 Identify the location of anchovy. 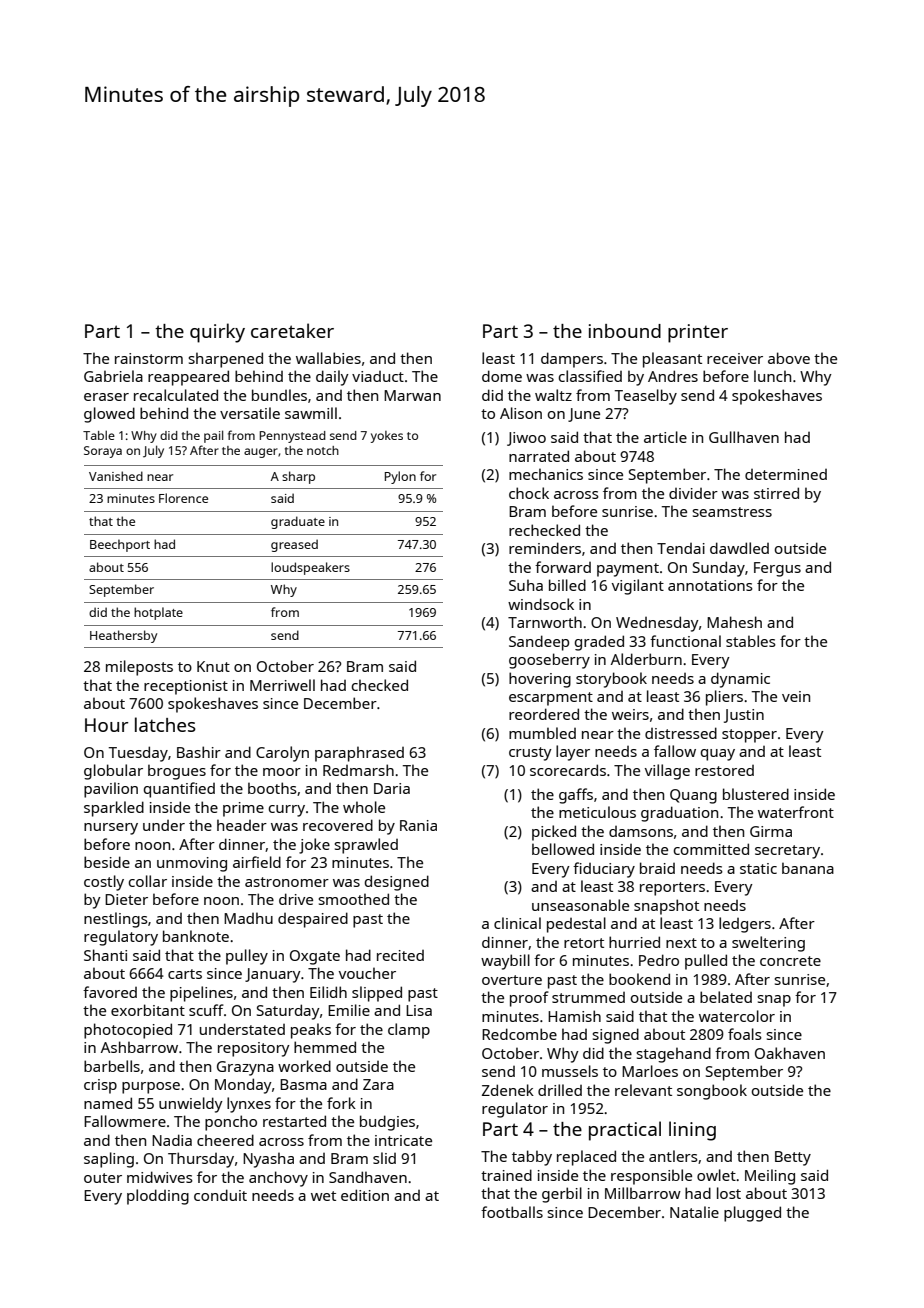
(278, 1179).
